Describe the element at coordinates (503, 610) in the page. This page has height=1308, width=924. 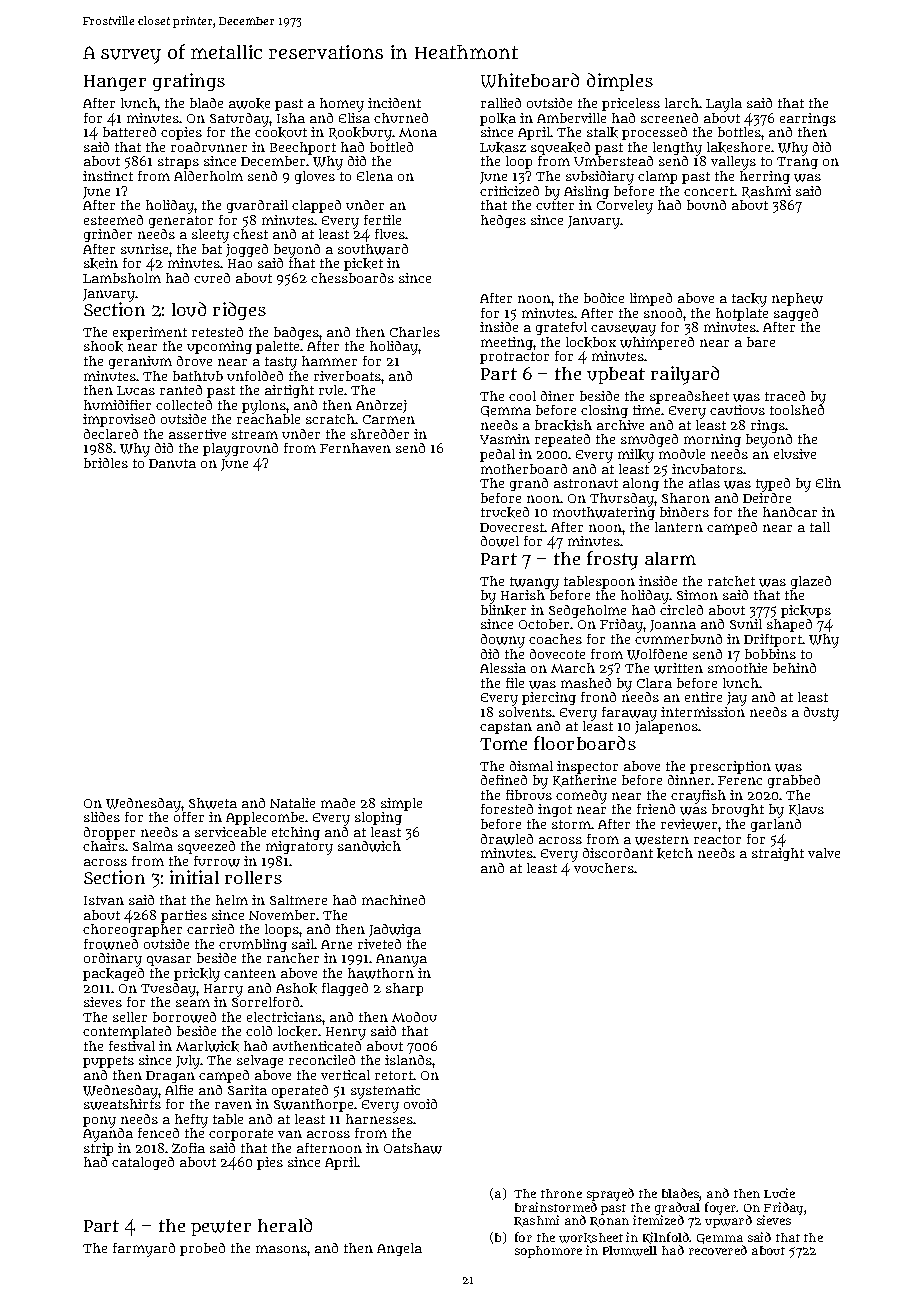
I see `blinker` at that location.
